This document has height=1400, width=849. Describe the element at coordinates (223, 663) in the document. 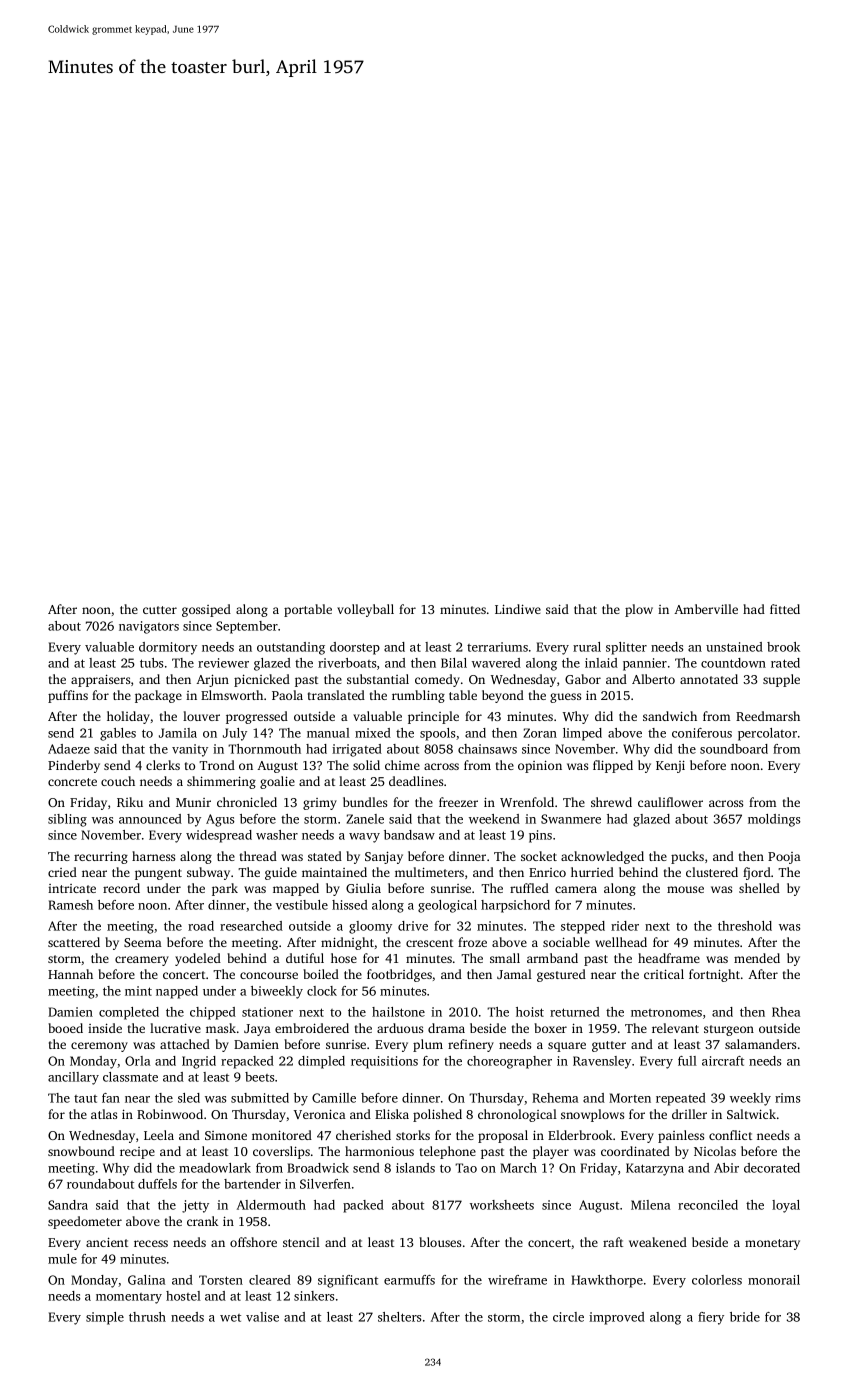

I see `reviewer` at that location.
